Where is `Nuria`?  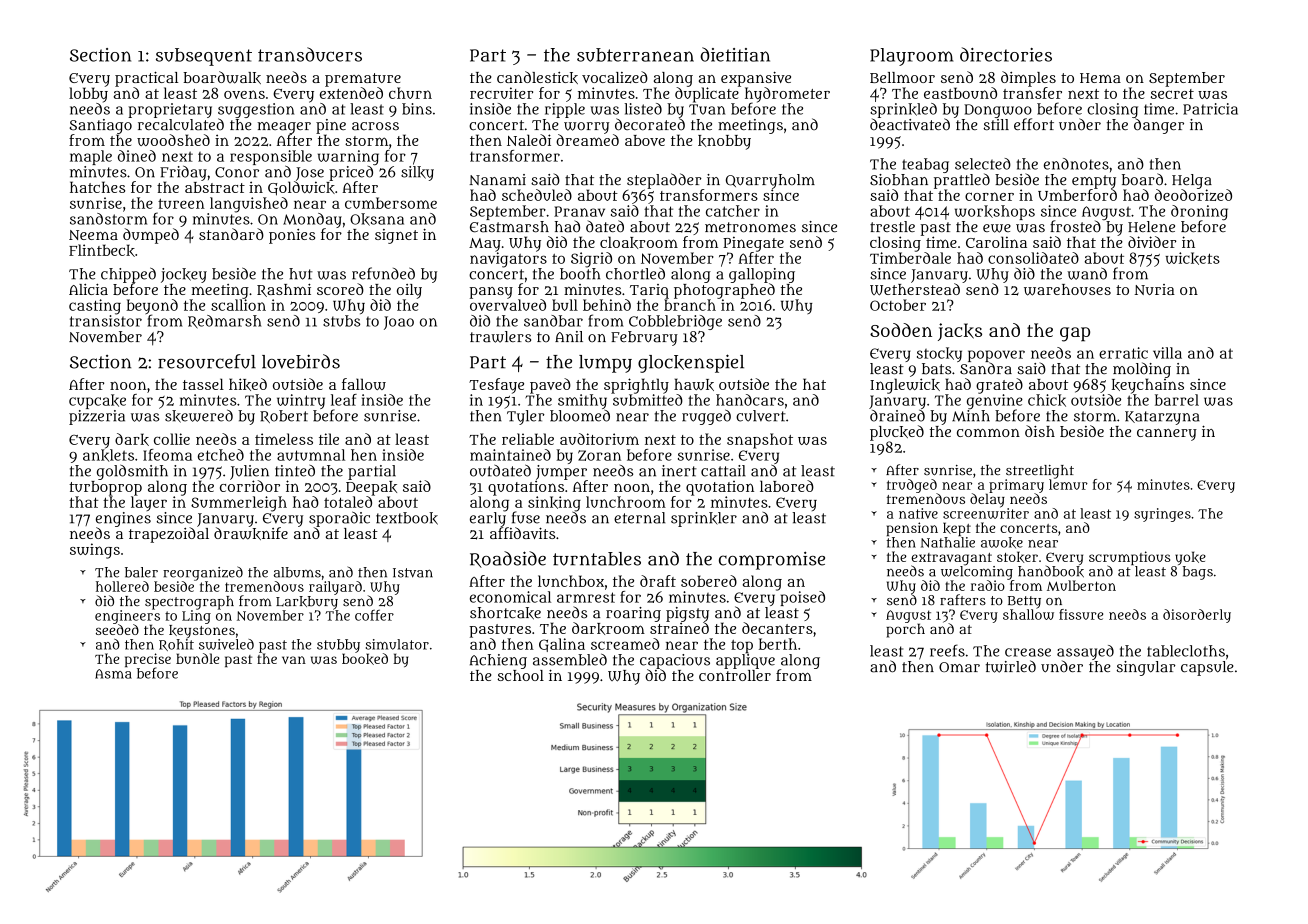 Nuria is located at coordinates (1154, 289).
